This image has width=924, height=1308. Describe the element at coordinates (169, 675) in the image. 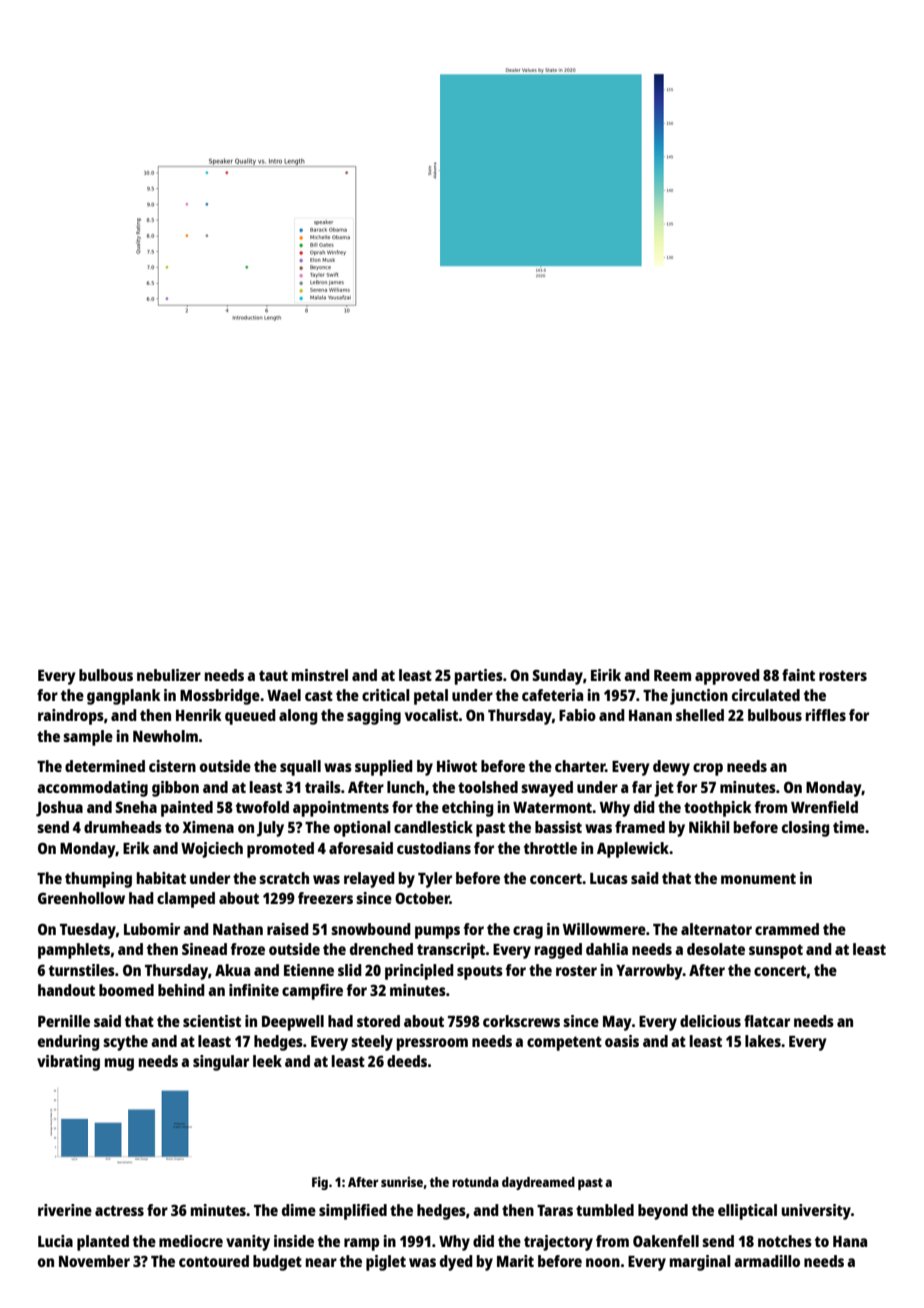

I see `nebulizer` at that location.
